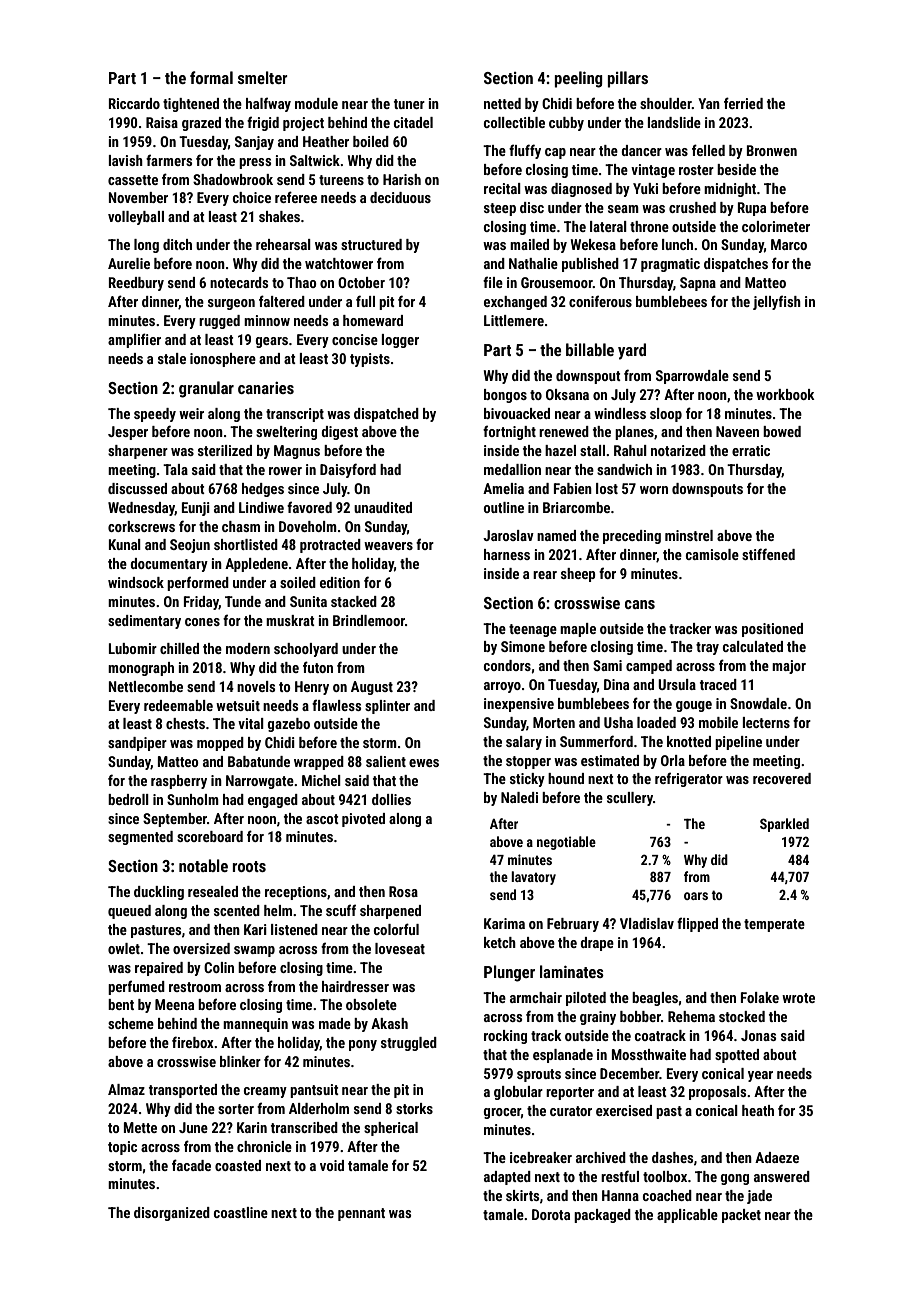 The width and height of the screenshot is (924, 1314). I want to click on packet, so click(741, 1216).
